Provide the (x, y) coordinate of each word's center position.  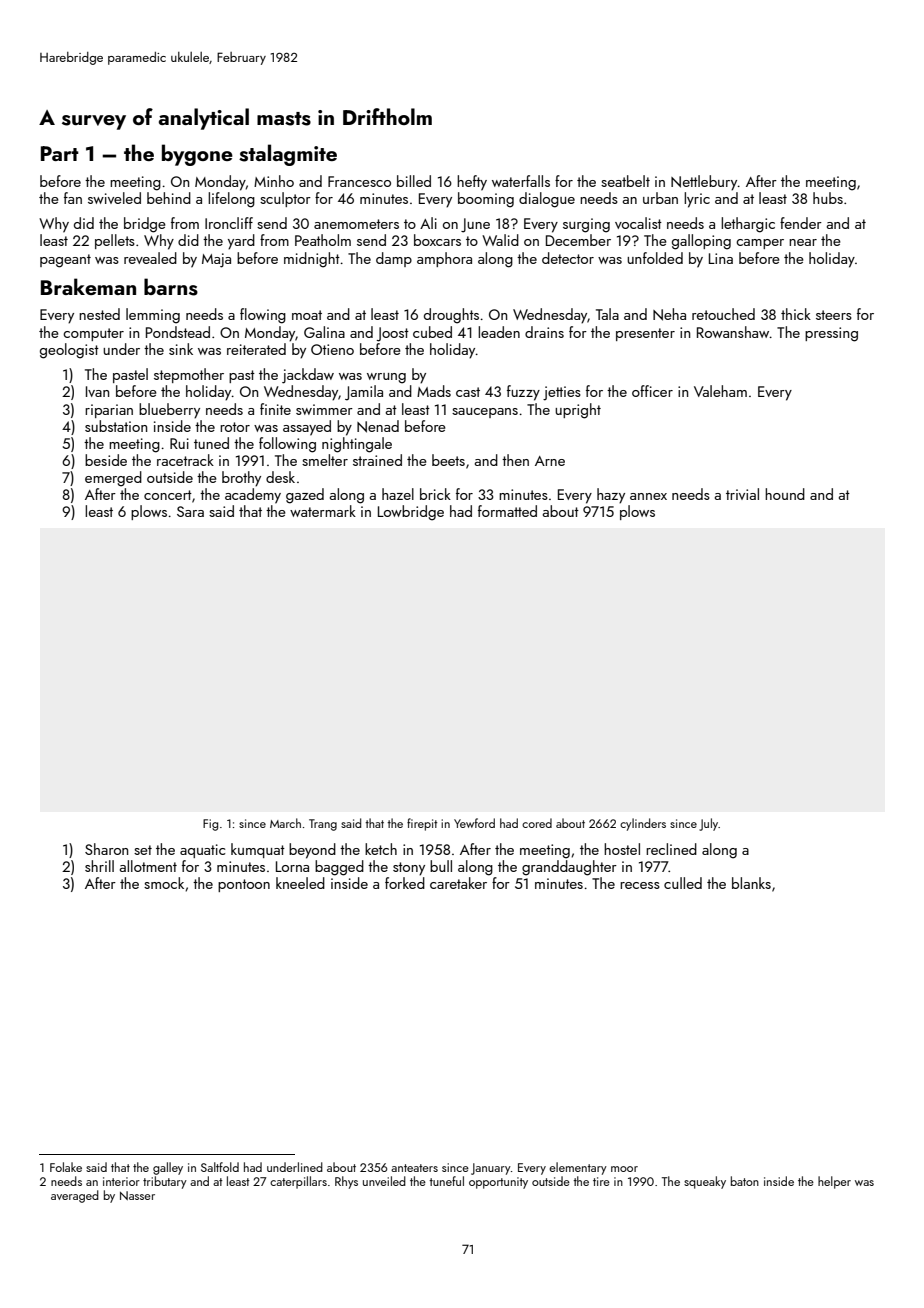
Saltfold (220, 1167)
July (709, 824)
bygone (197, 155)
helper (834, 1182)
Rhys (346, 1182)
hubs (828, 198)
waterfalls (521, 181)
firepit (422, 824)
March (285, 823)
